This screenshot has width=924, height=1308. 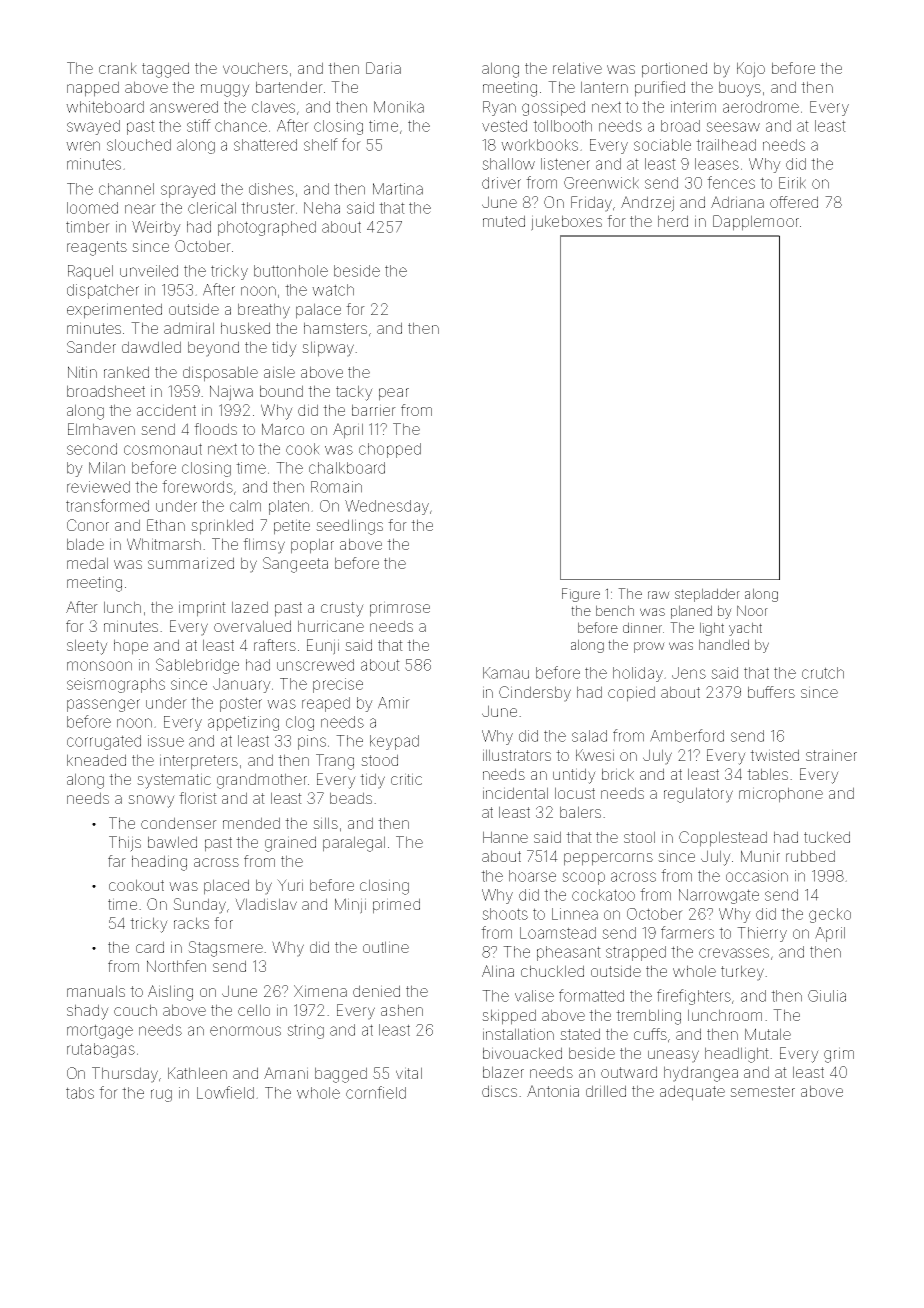 I want to click on transformed, so click(x=107, y=505).
